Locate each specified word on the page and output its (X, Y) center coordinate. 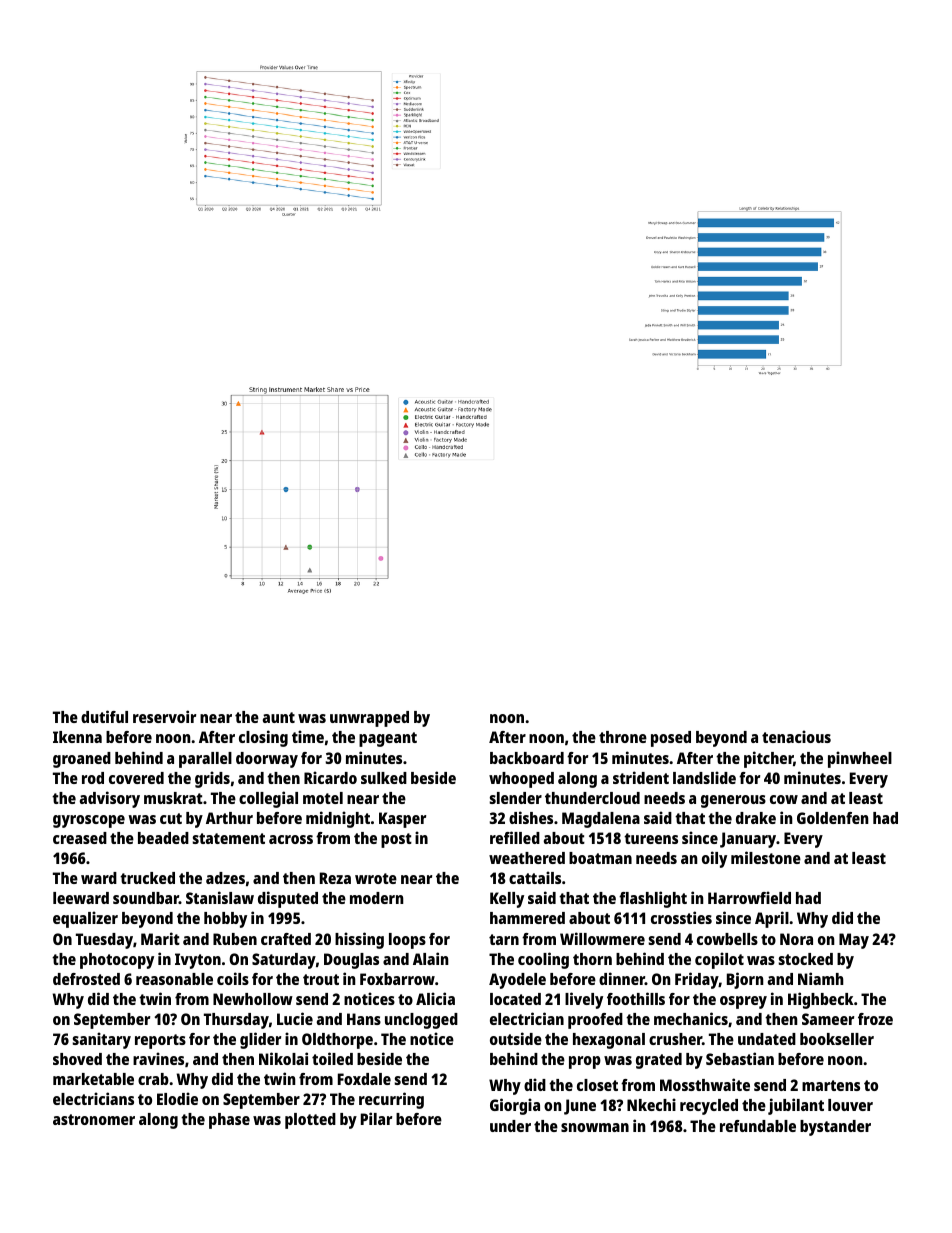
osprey (743, 1002)
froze (875, 1019)
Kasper (402, 820)
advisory (110, 799)
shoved (77, 1059)
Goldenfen (833, 818)
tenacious (796, 736)
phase (229, 1121)
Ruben (235, 939)
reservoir (164, 716)
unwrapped (369, 719)
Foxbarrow (397, 979)
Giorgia (515, 1106)
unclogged (421, 1021)
